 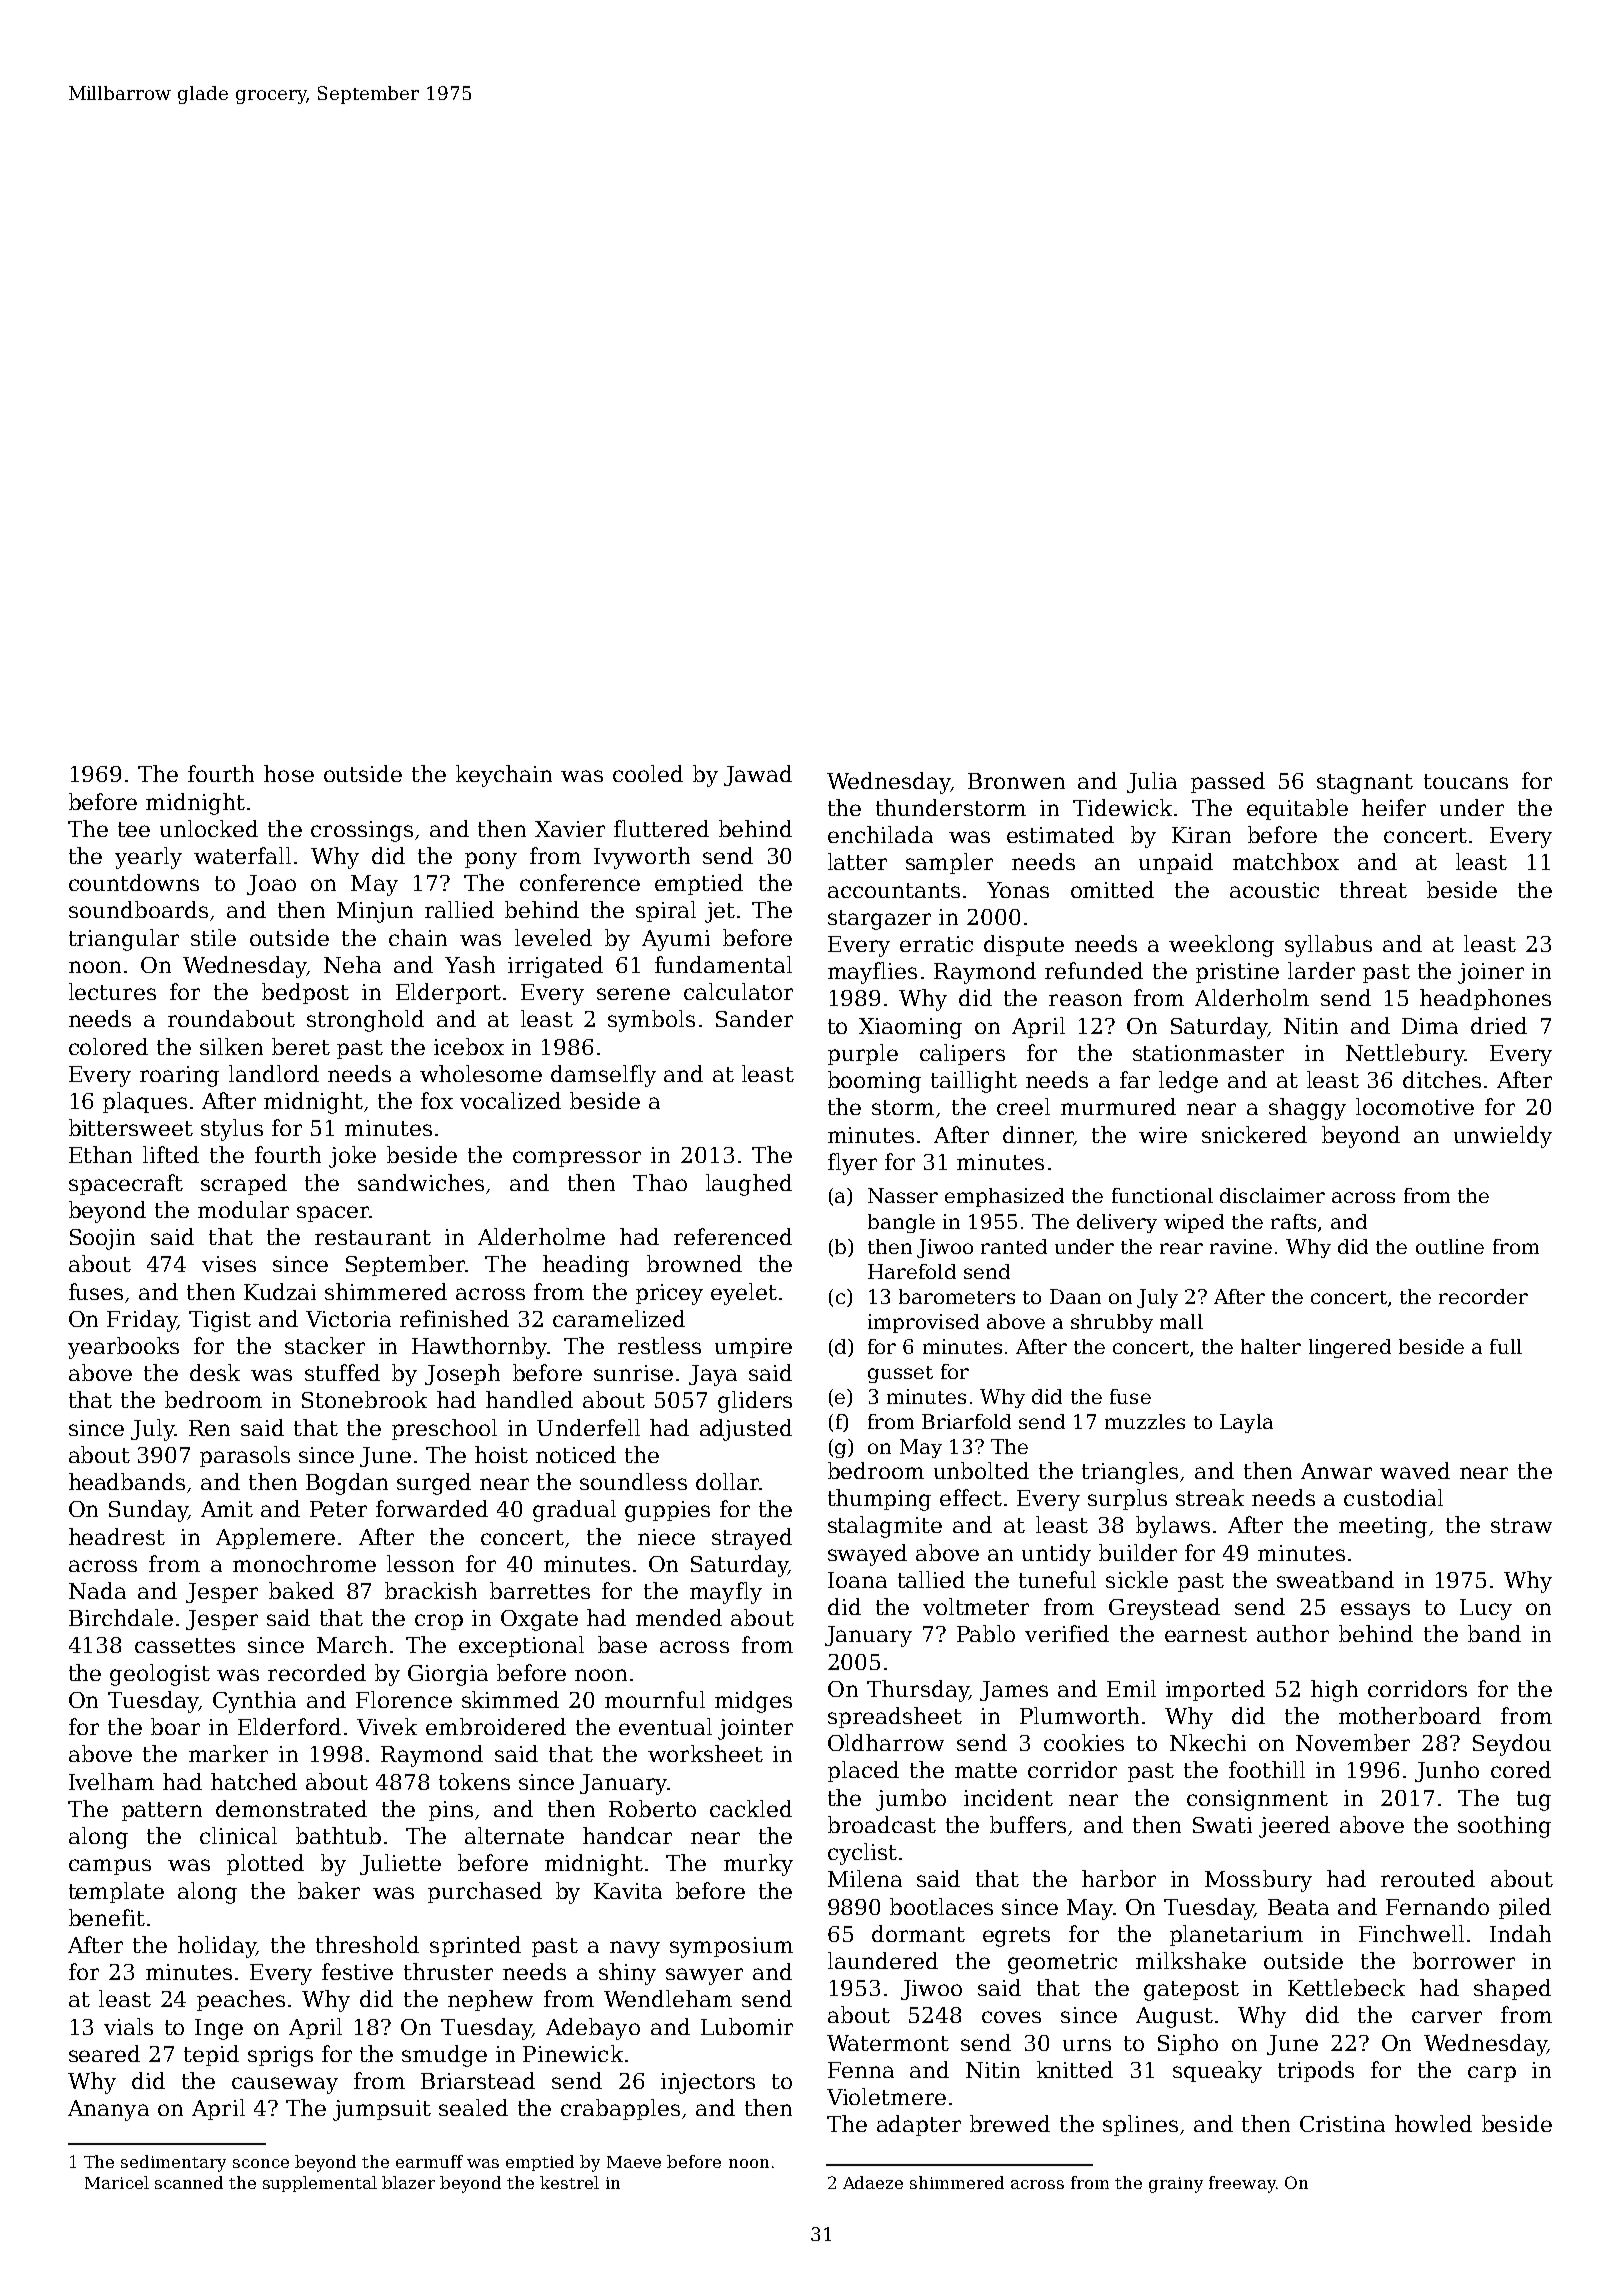 I want to click on broadcast, so click(x=882, y=1824).
